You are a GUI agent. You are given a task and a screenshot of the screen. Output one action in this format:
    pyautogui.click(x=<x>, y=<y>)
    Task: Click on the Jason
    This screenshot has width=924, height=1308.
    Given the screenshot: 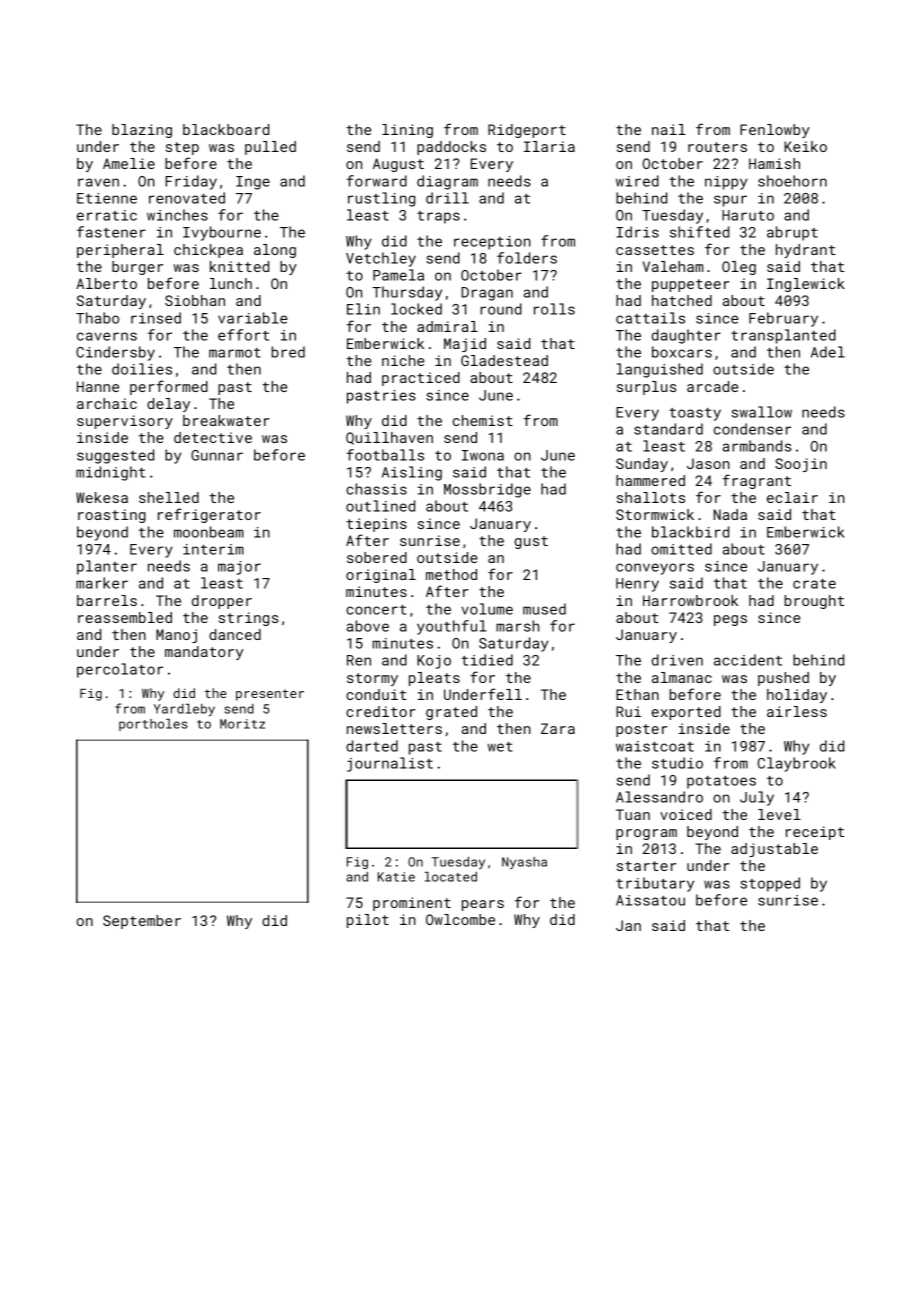 What is the action you would take?
    pyautogui.click(x=708, y=463)
